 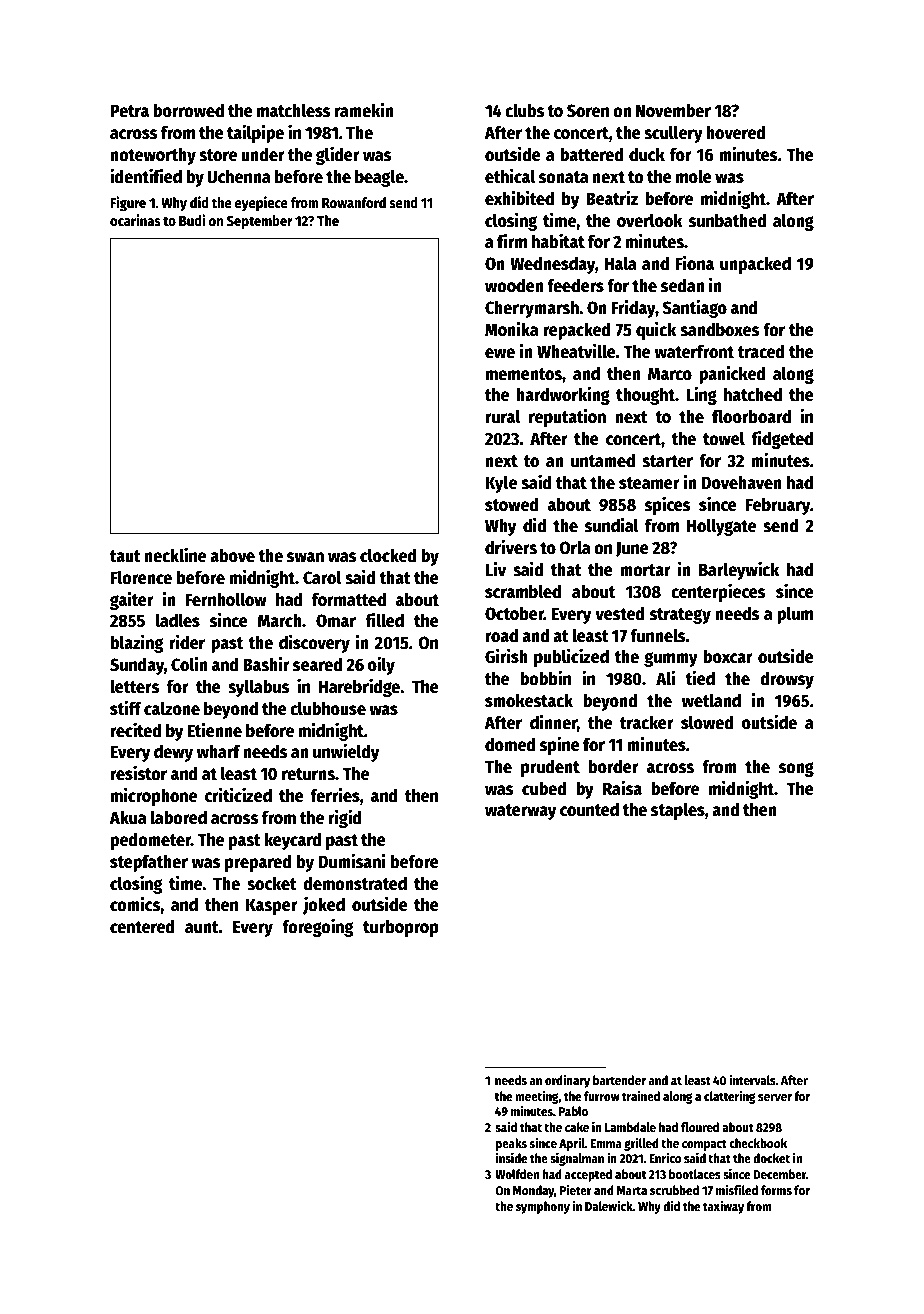 I want to click on store, so click(x=218, y=155).
